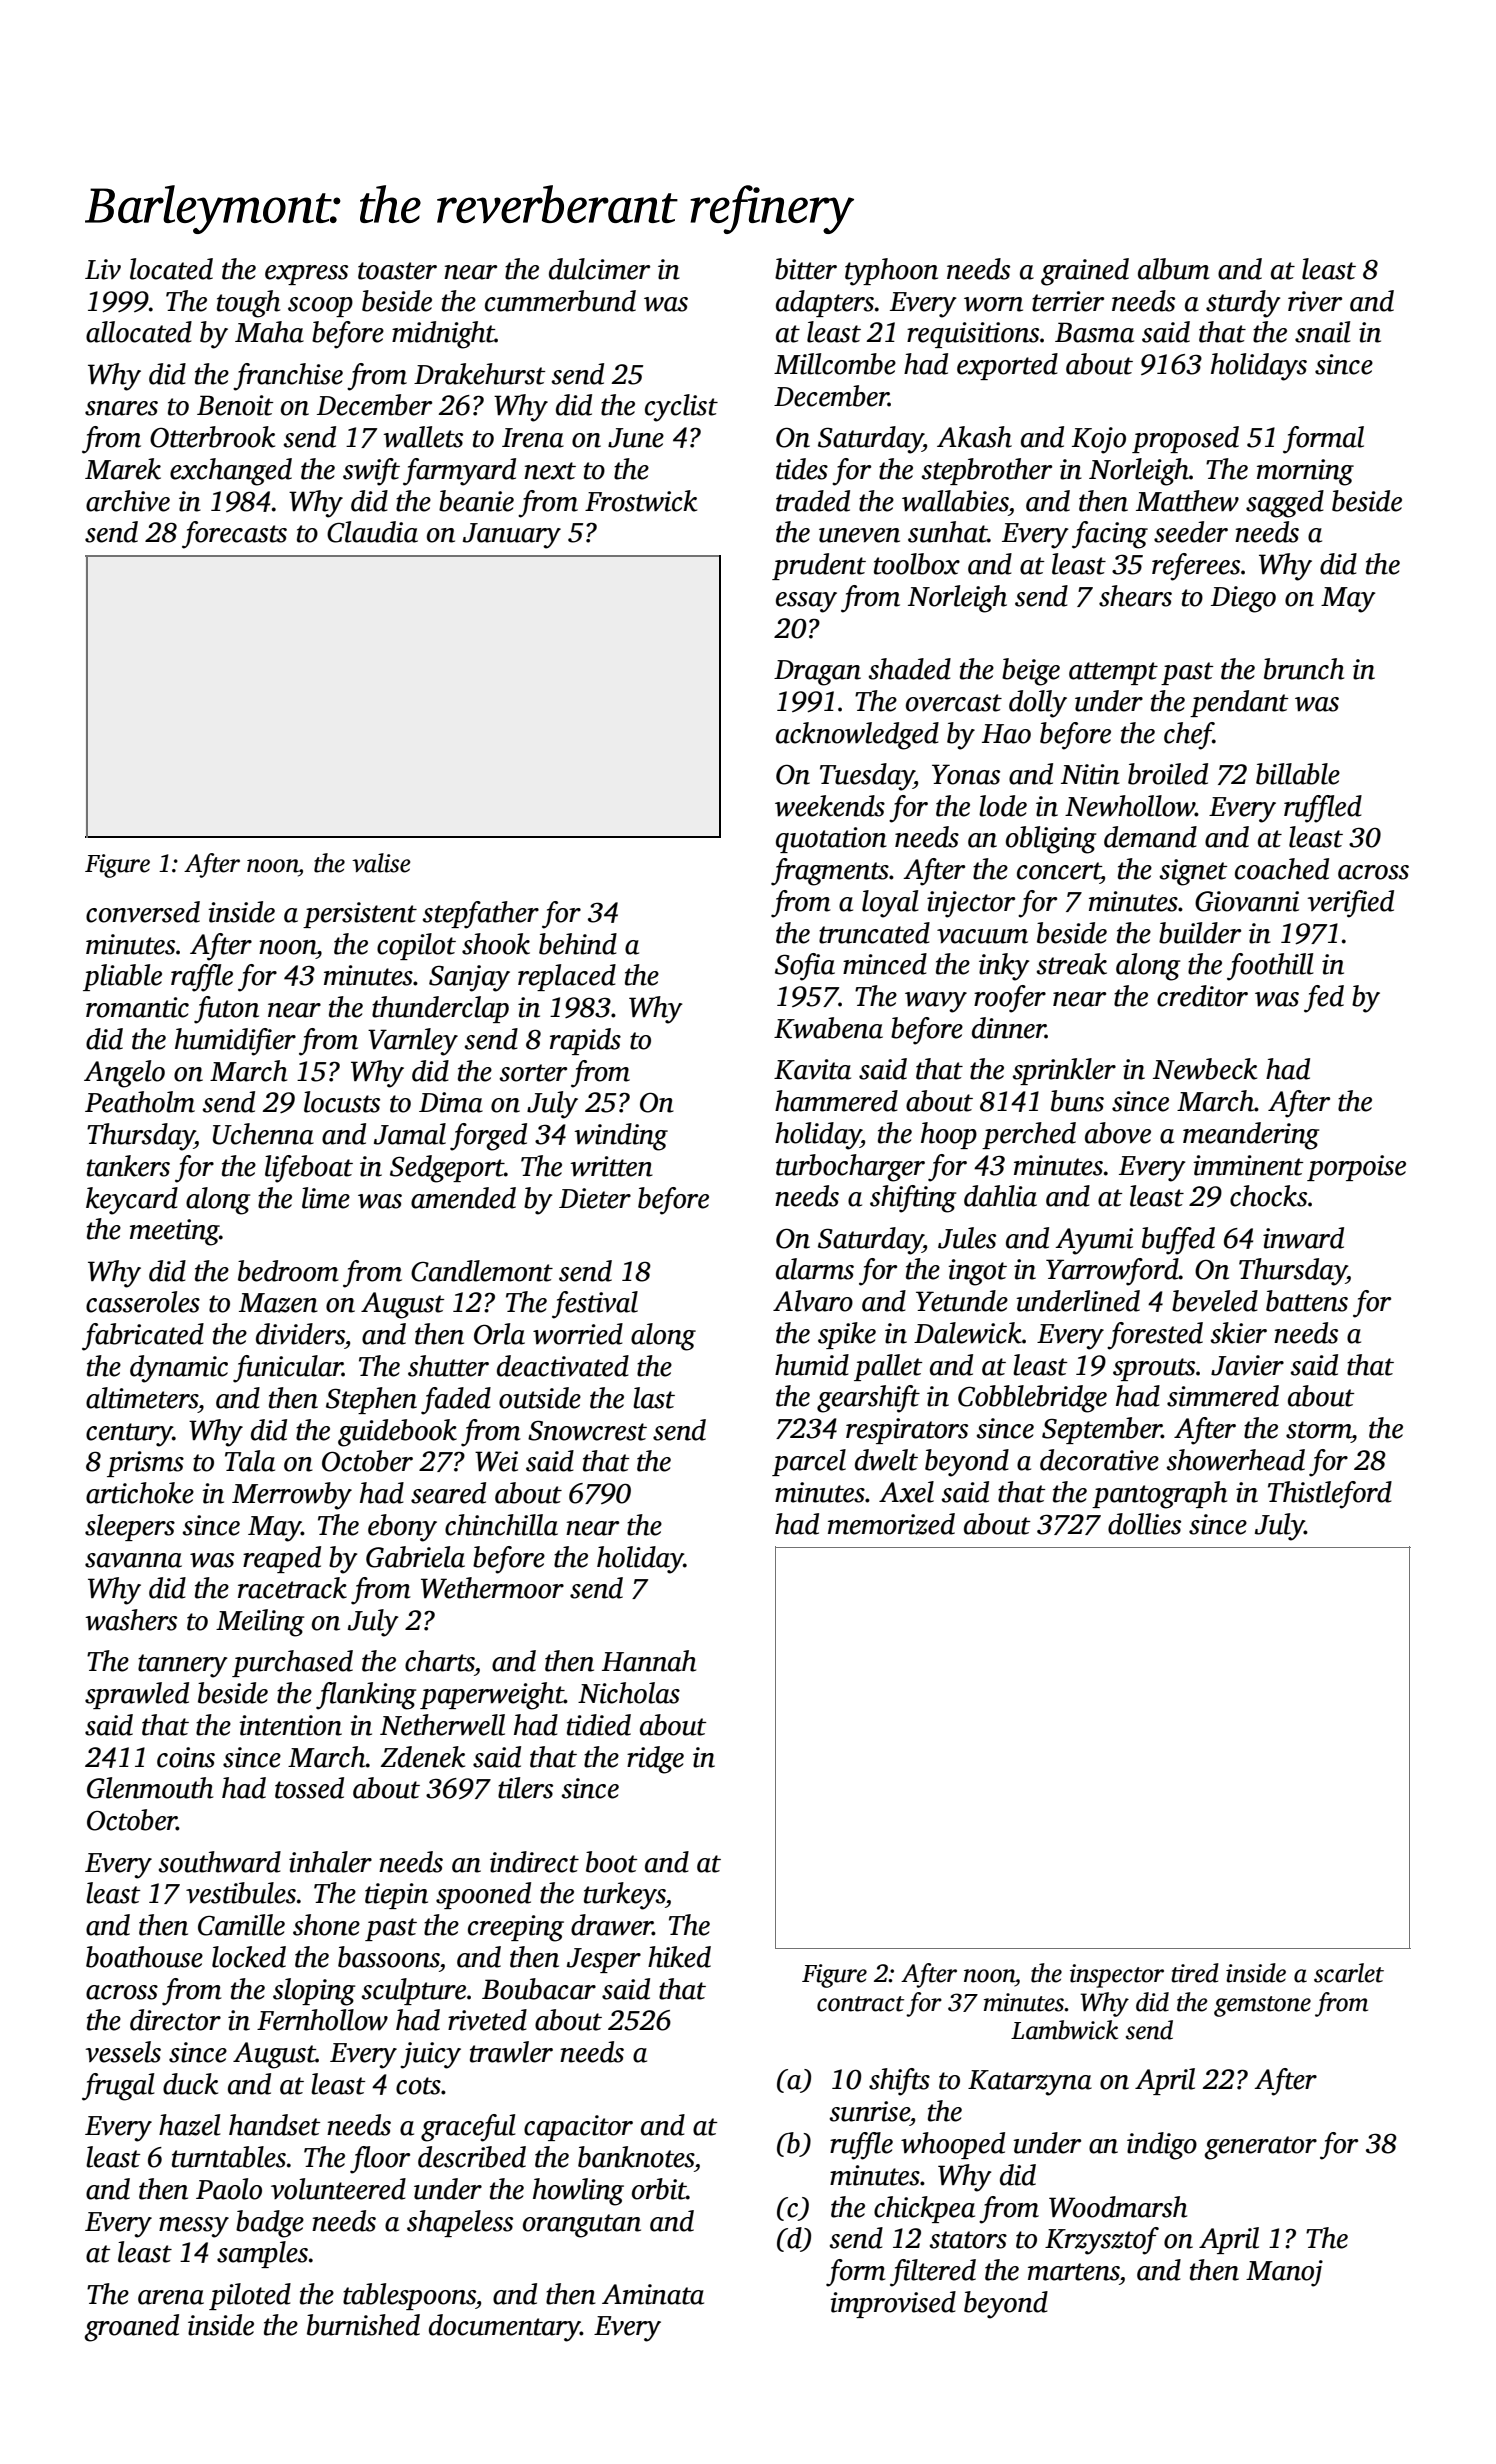 The height and width of the image is (2464, 1496). What do you see at coordinates (806, 269) in the image?
I see `bitter` at bounding box center [806, 269].
